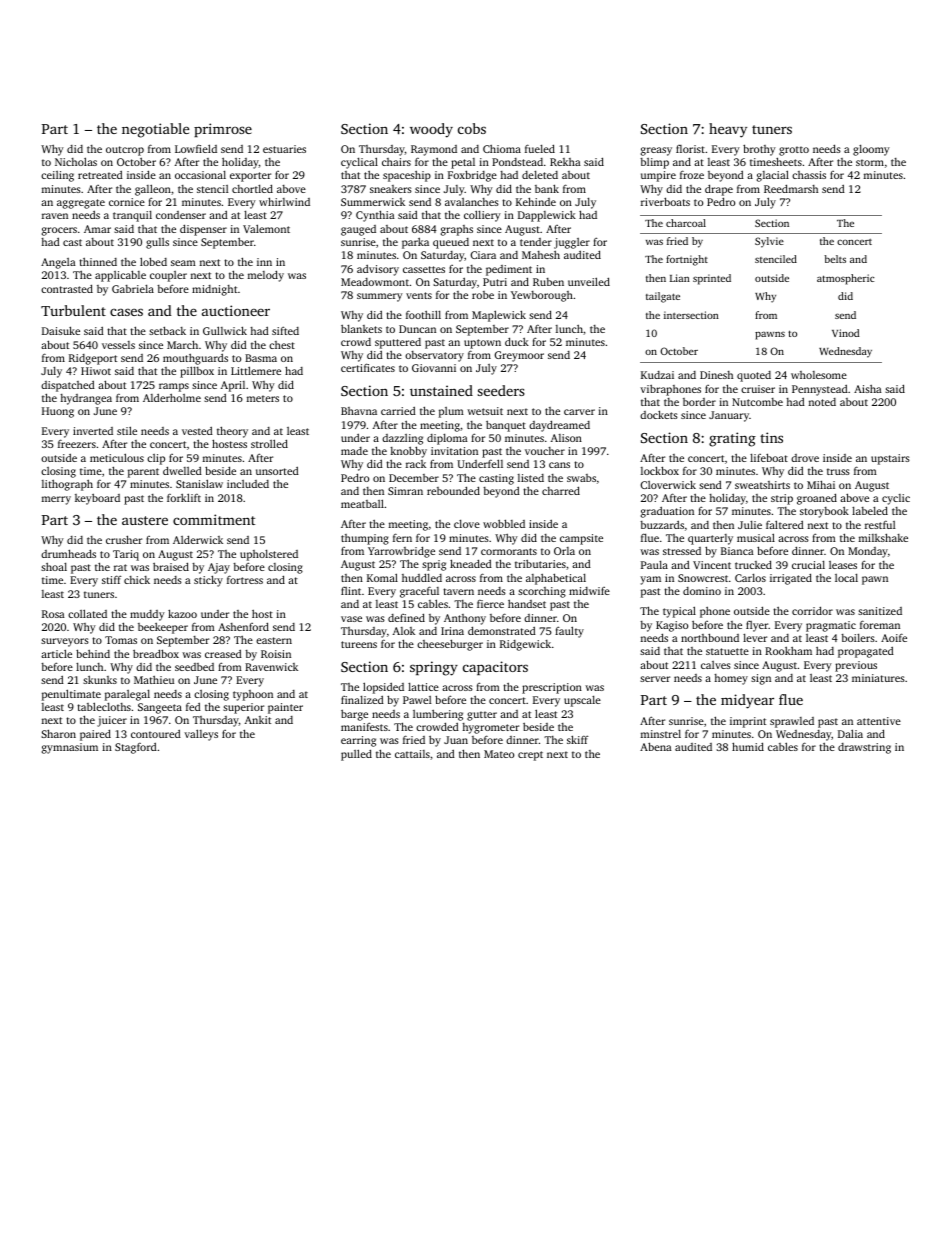  Describe the element at coordinates (880, 525) in the screenshot. I see `restful` at that location.
